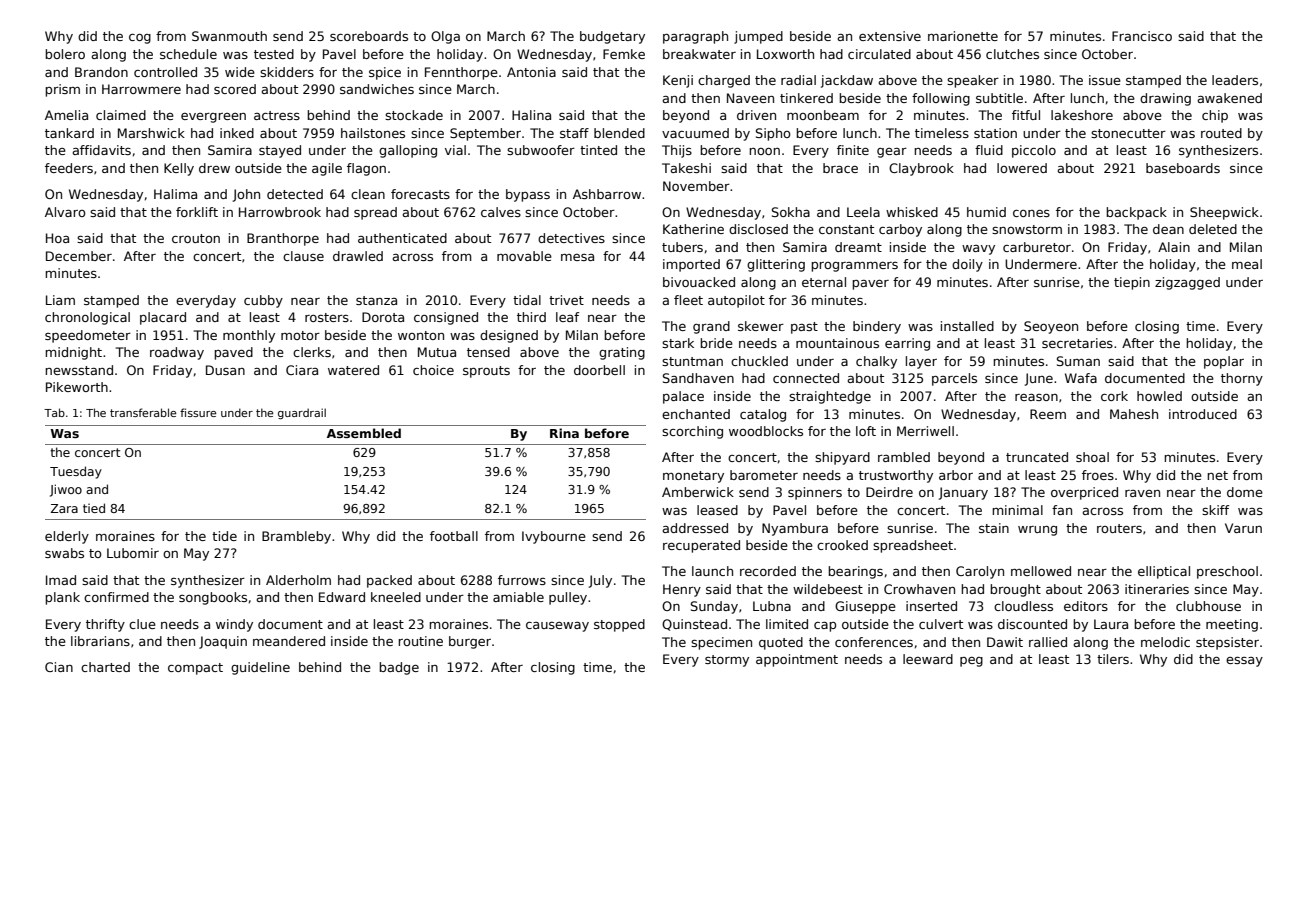 This screenshot has height=924, width=1308. Describe the element at coordinates (1142, 36) in the screenshot. I see `Francisco` at that location.
